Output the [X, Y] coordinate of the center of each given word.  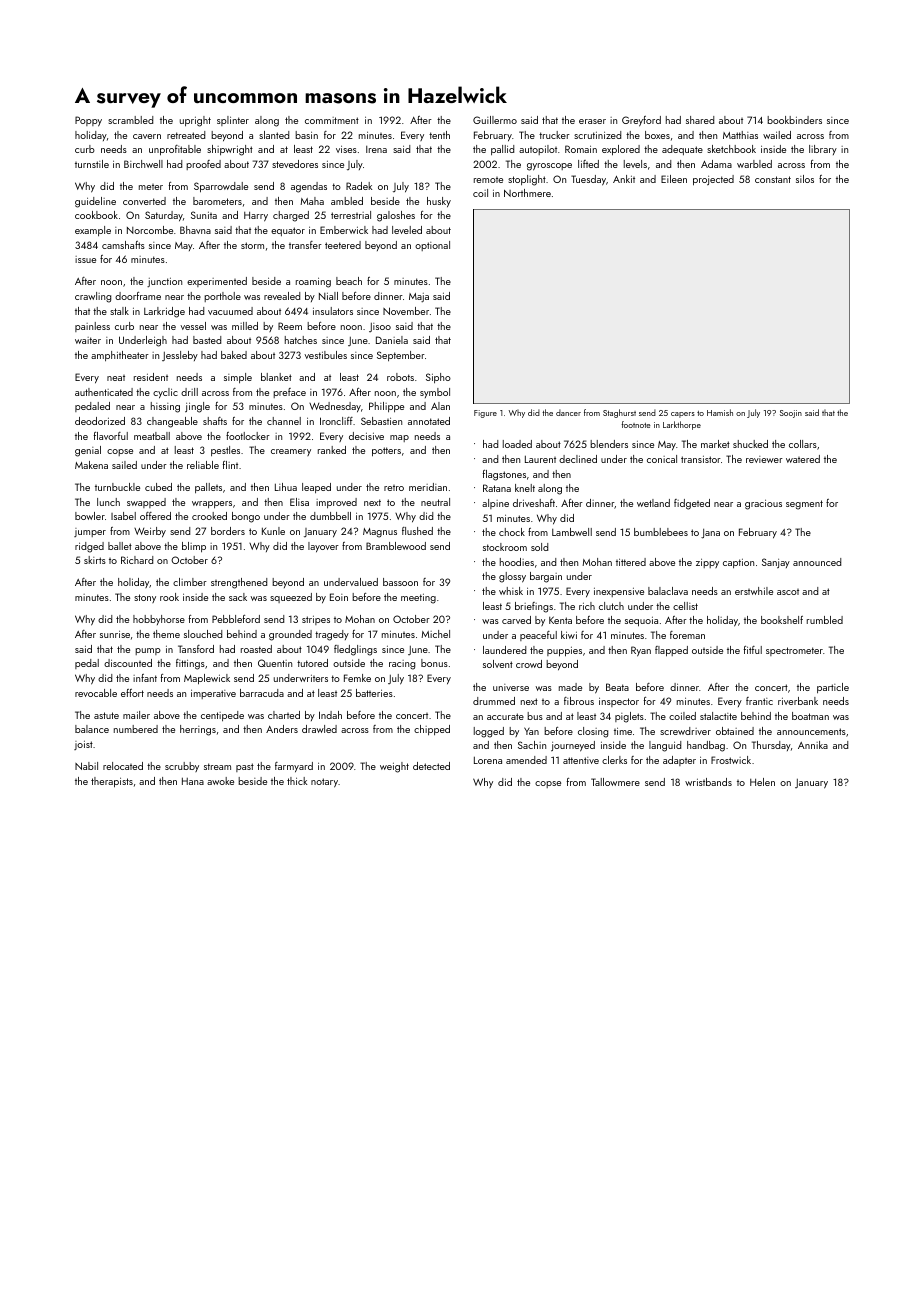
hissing [165, 407]
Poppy [88, 121]
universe [511, 687]
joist [83, 745]
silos [805, 179]
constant [773, 179]
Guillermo [495, 120]
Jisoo [380, 327]
